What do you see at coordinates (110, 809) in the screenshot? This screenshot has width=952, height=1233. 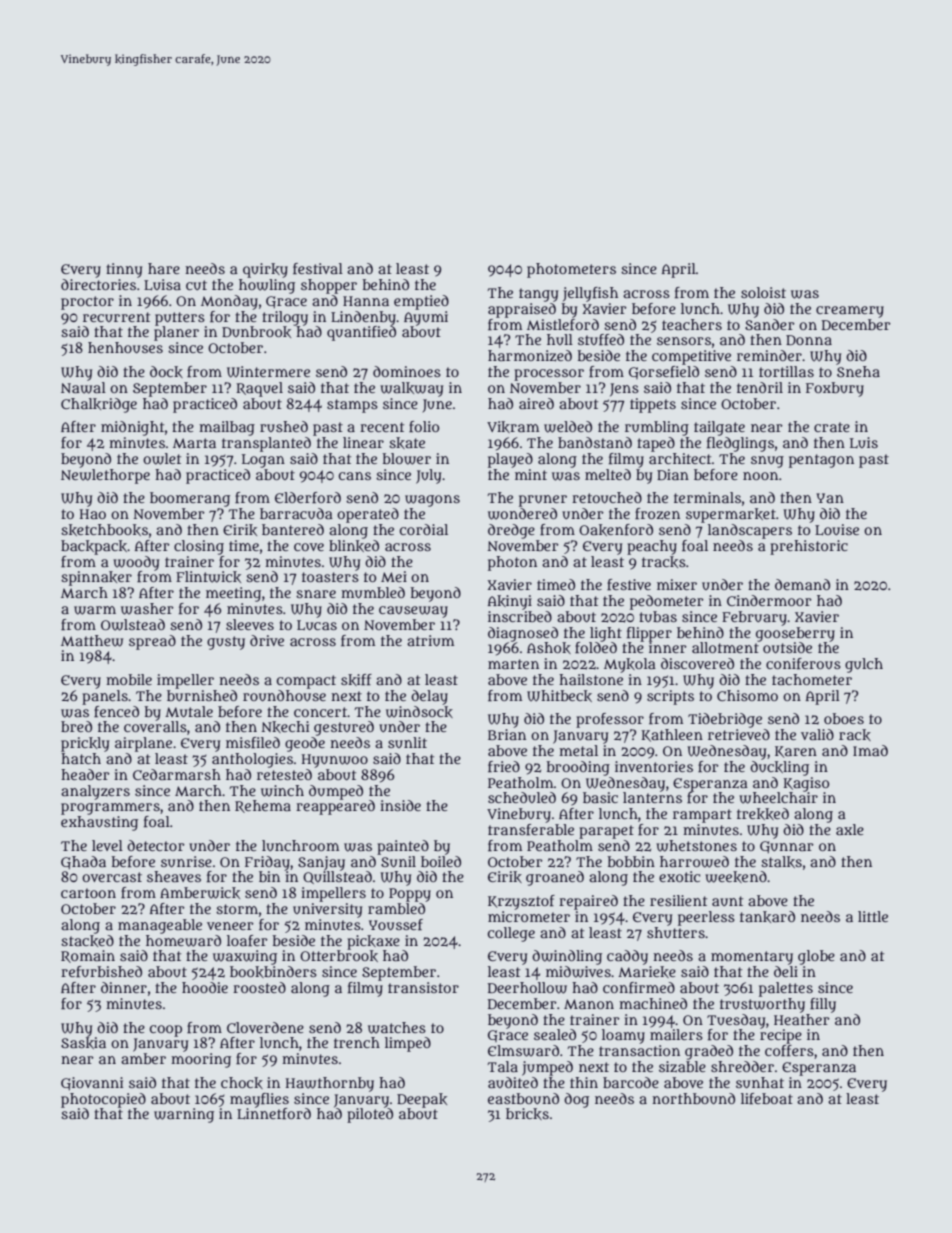 I see `programmers` at bounding box center [110, 809].
